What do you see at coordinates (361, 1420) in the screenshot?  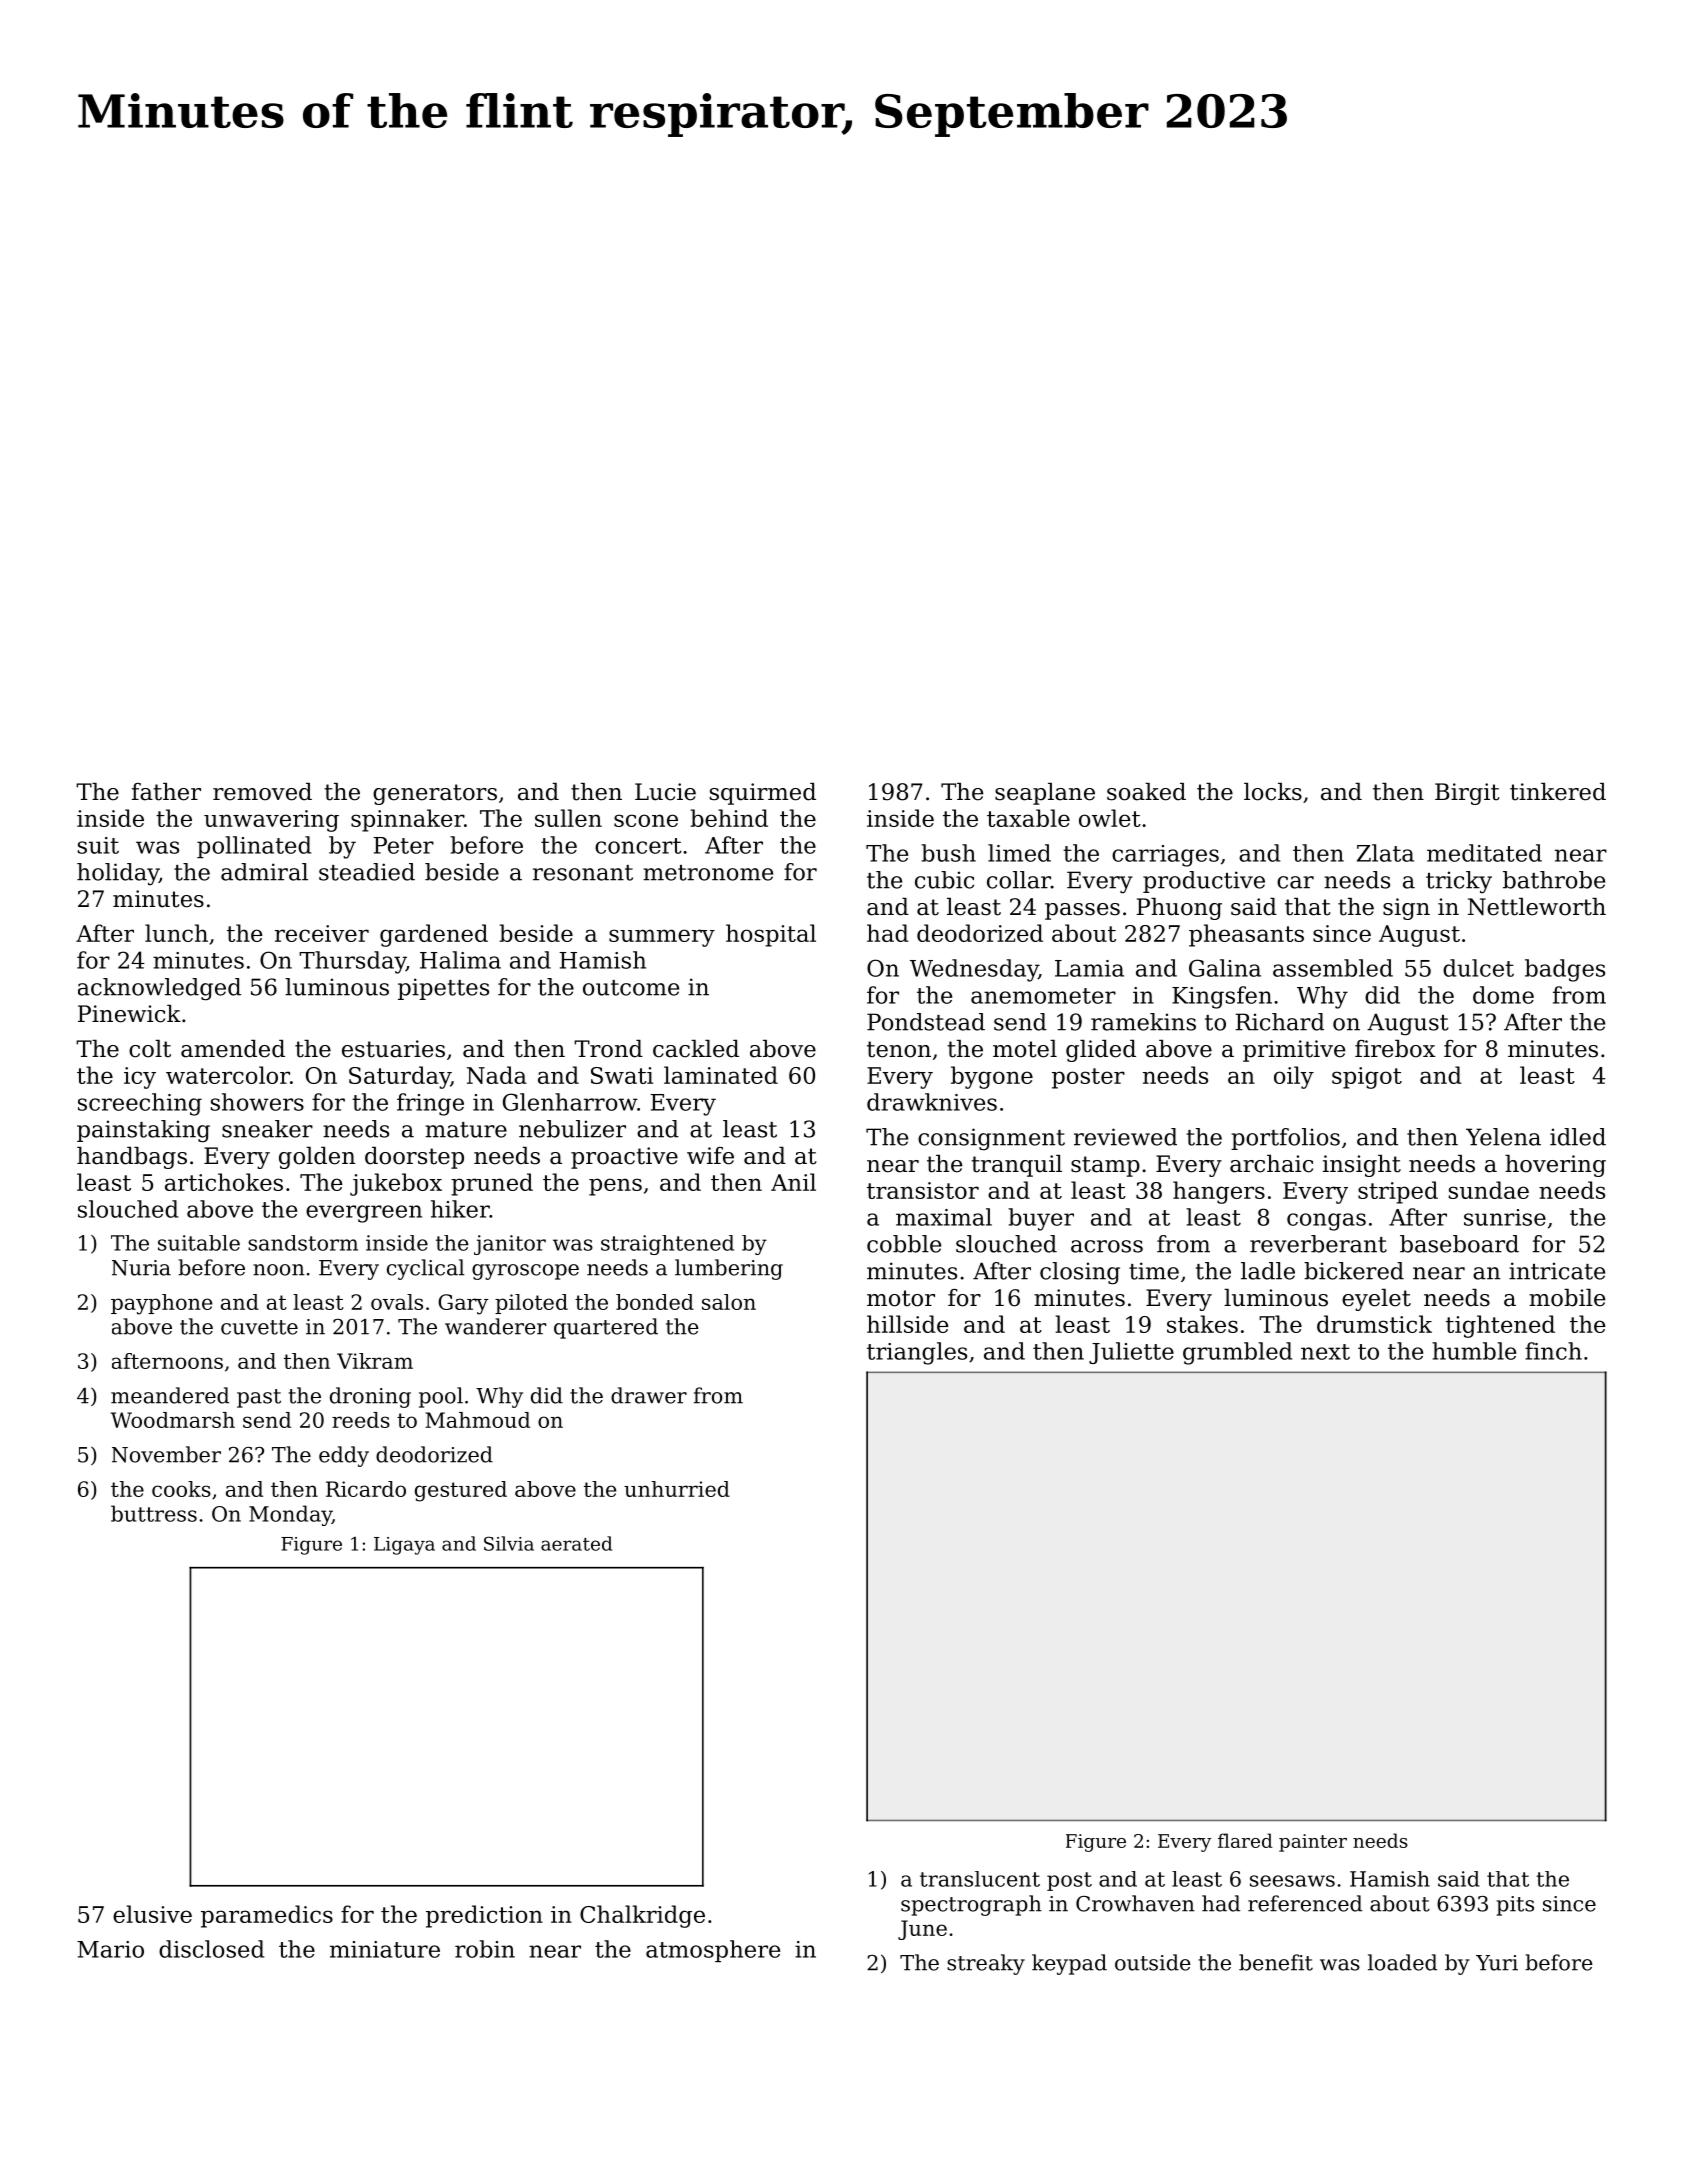 I see `reeds` at bounding box center [361, 1420].
